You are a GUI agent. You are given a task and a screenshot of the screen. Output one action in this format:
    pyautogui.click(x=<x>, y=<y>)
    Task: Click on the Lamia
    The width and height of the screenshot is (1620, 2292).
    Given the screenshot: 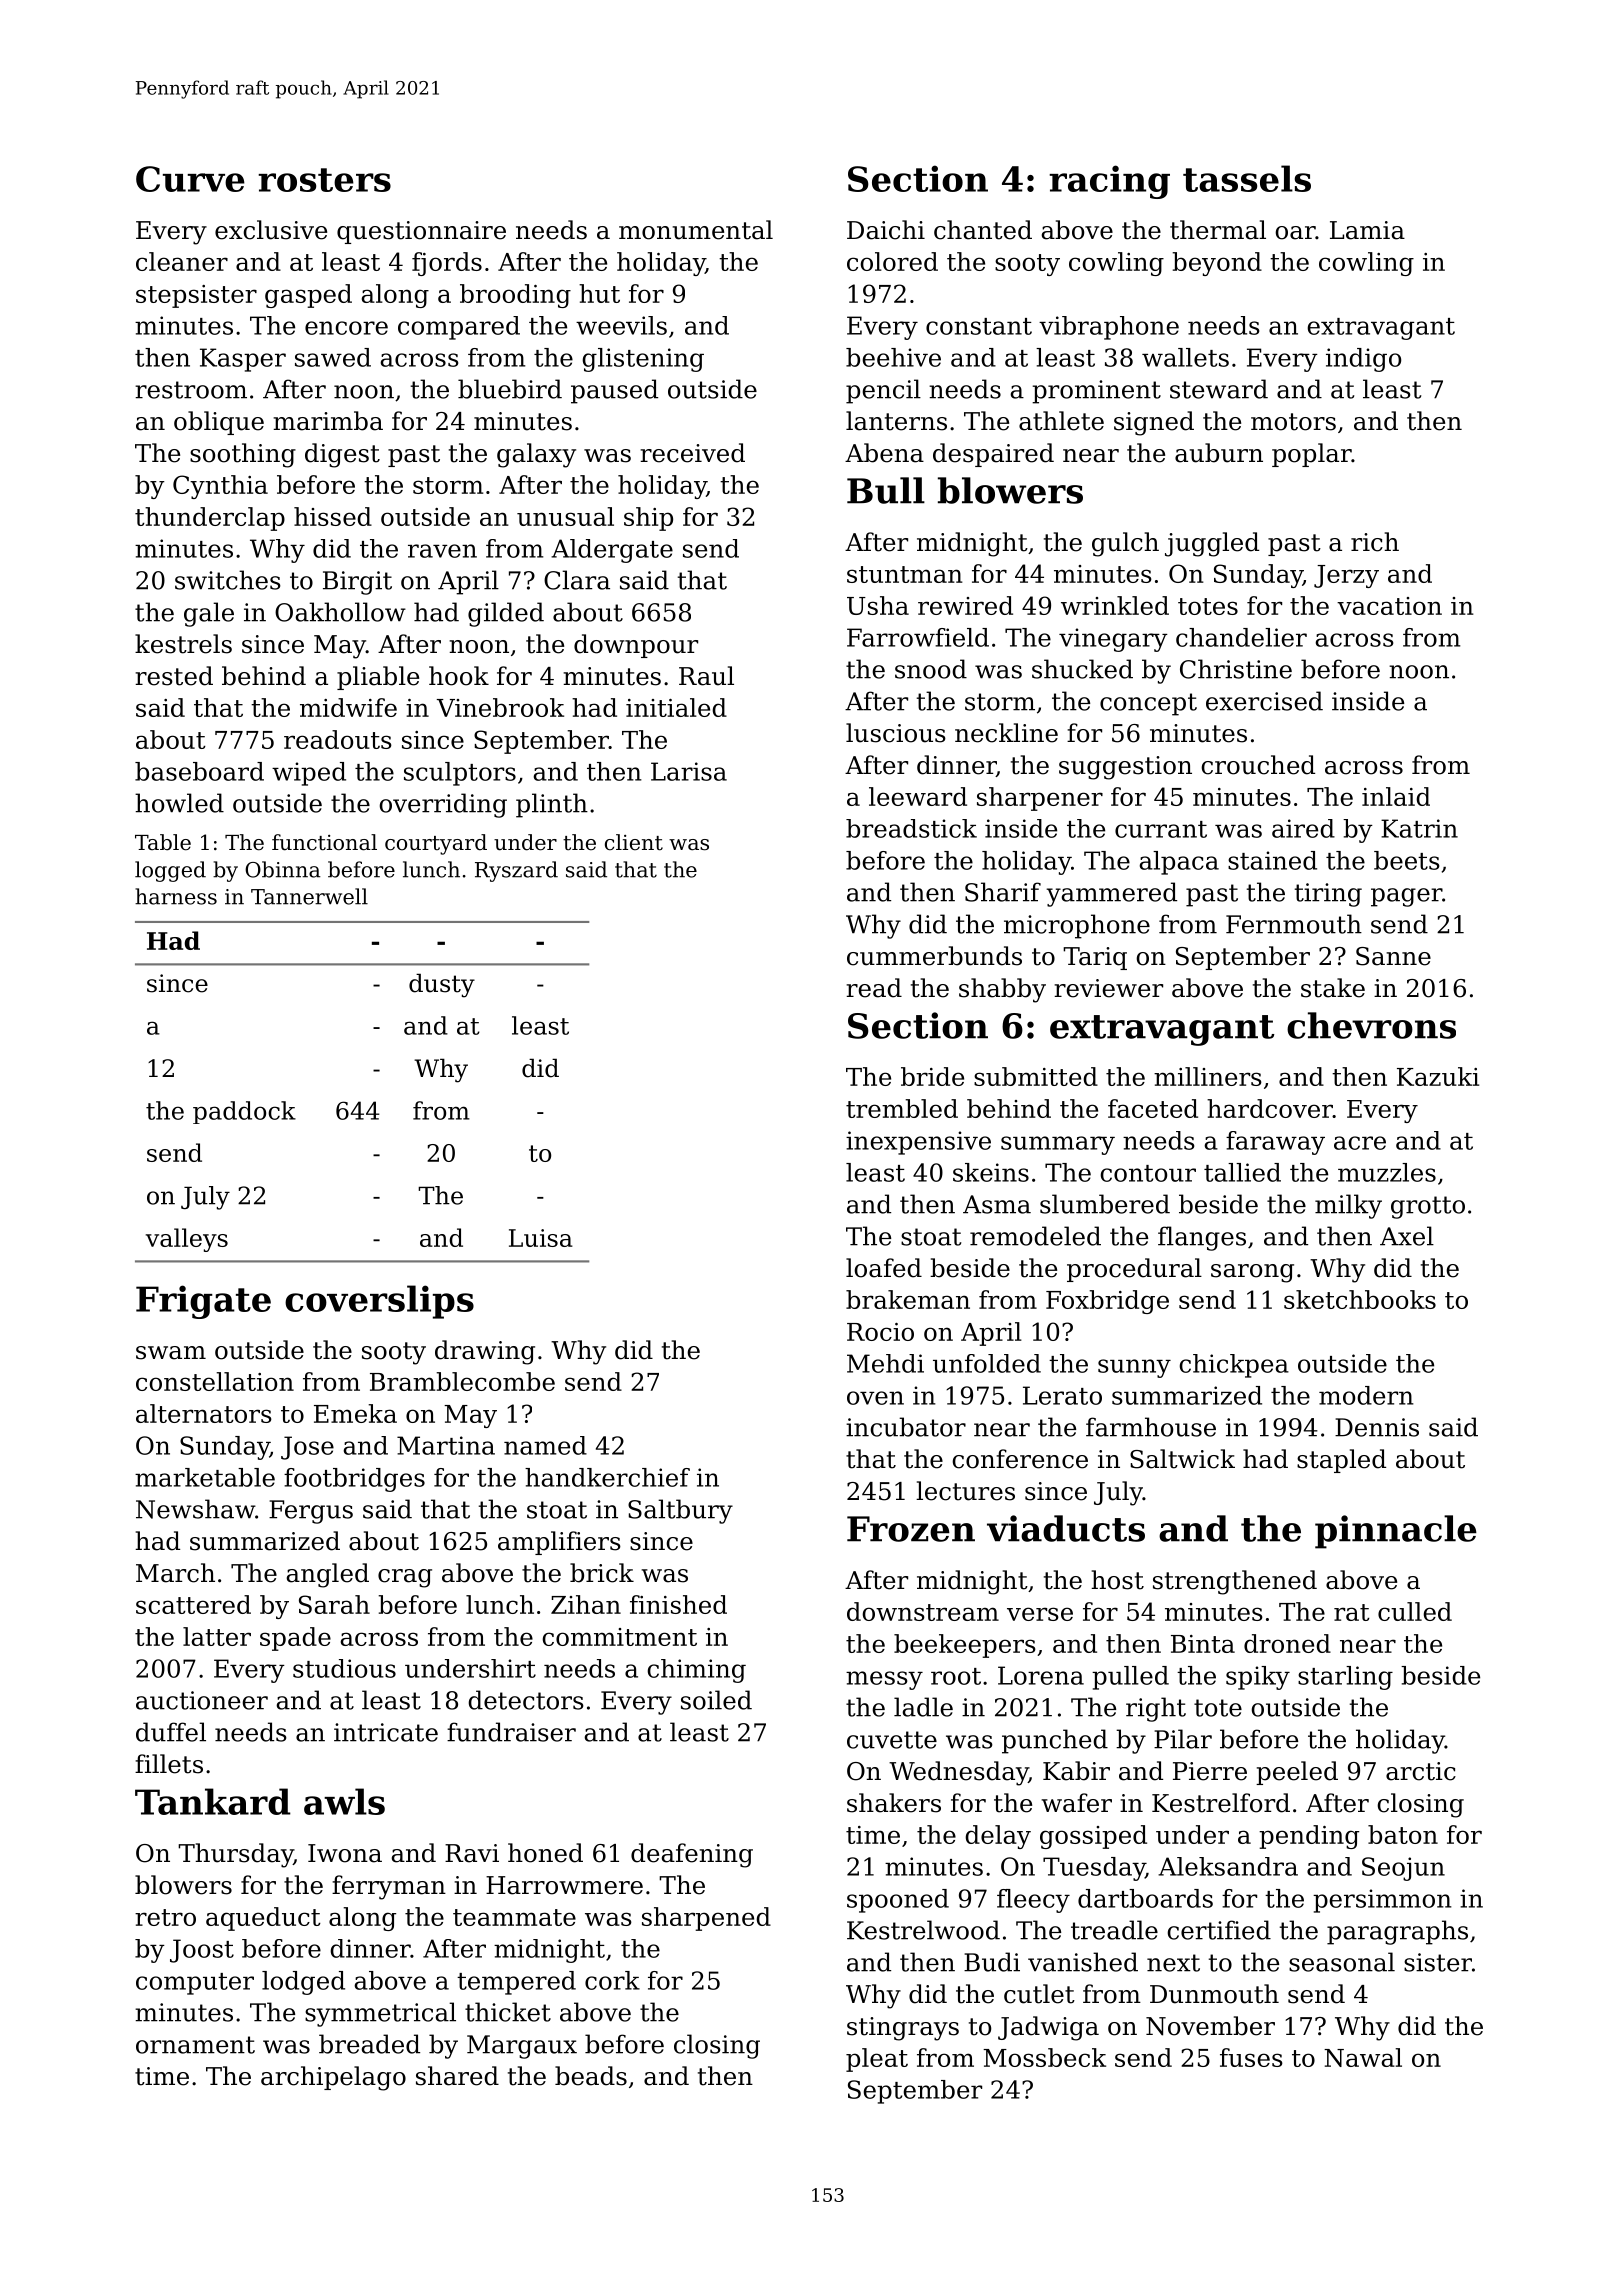 What is the action you would take?
    pyautogui.click(x=1367, y=230)
